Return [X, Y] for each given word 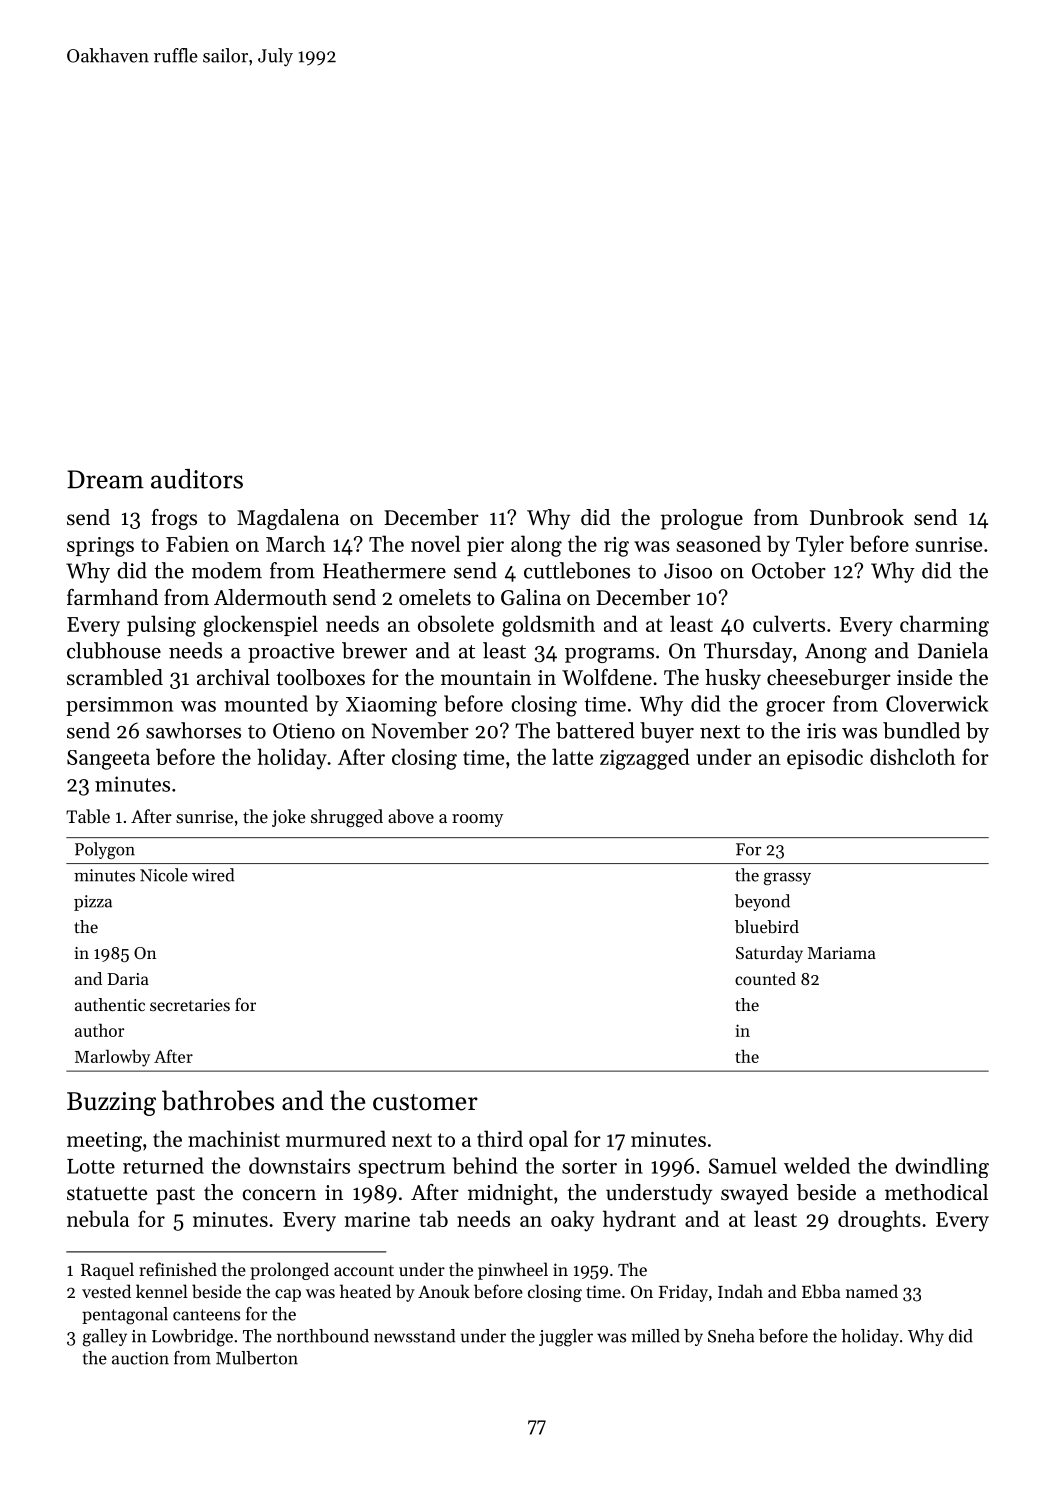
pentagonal [125, 1316]
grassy [787, 879]
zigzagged [645, 759]
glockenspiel [260, 626]
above [411, 816]
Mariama [842, 953]
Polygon [105, 850]
